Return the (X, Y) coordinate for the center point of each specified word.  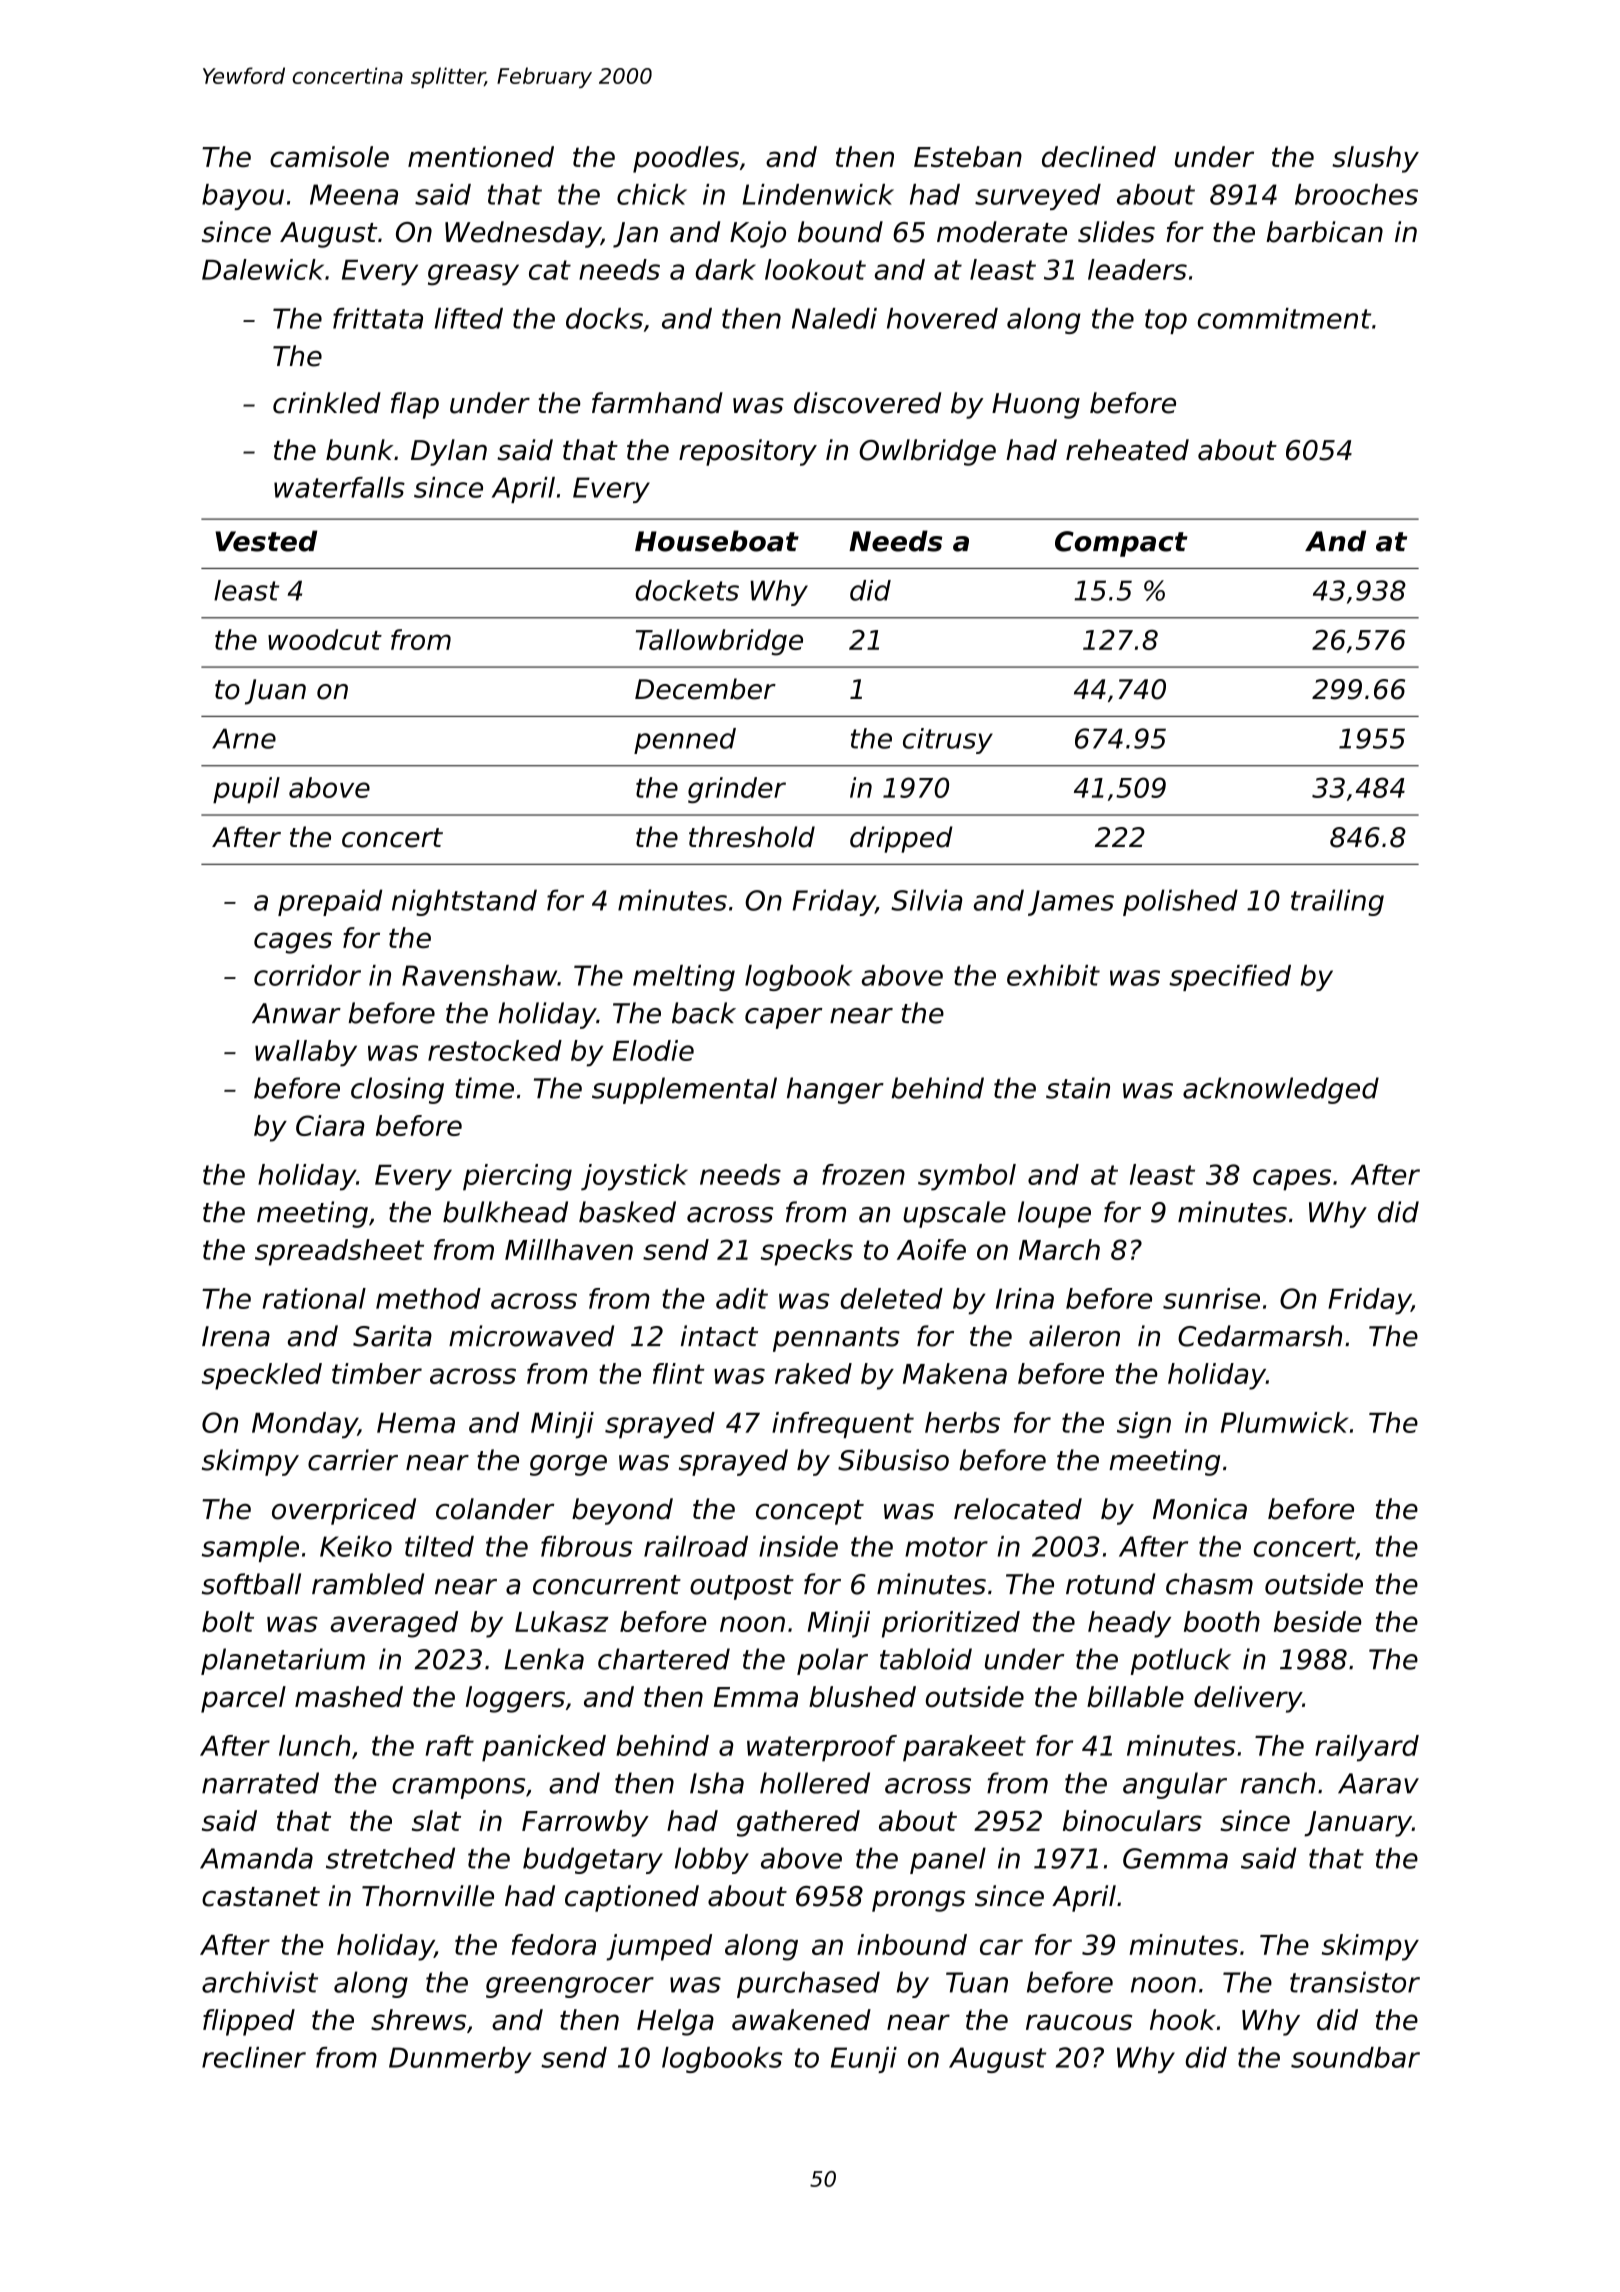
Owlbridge (927, 452)
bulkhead (505, 1212)
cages (293, 943)
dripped (901, 839)
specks (807, 1252)
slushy (1375, 159)
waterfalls (339, 487)
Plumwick (1284, 1422)
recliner (254, 2057)
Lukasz (562, 1621)
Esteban (968, 156)
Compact (1121, 544)
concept (810, 1512)
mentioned (481, 156)
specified (1230, 978)
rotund (1110, 1584)
